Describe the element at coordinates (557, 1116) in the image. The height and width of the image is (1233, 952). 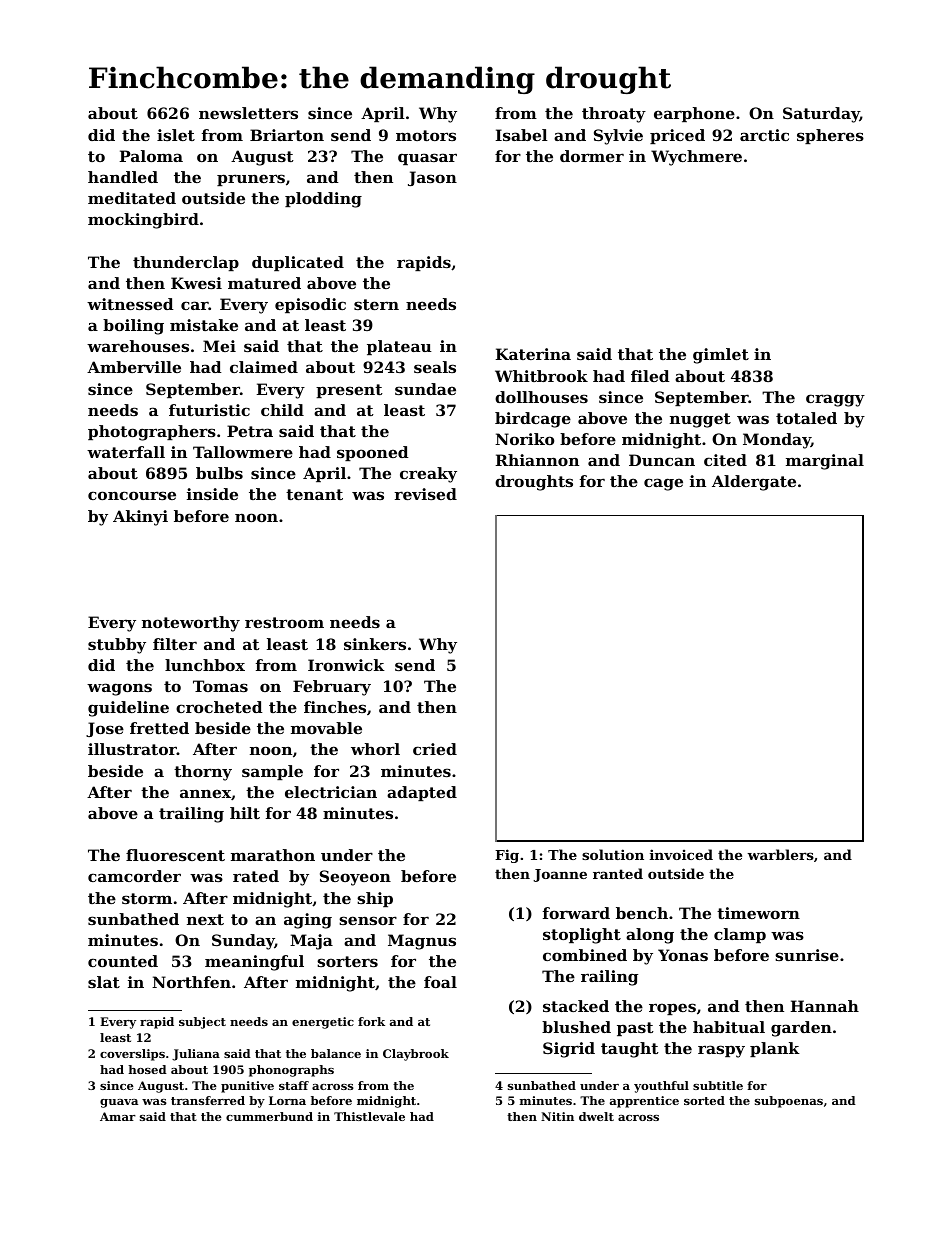
I see `Nitin` at that location.
